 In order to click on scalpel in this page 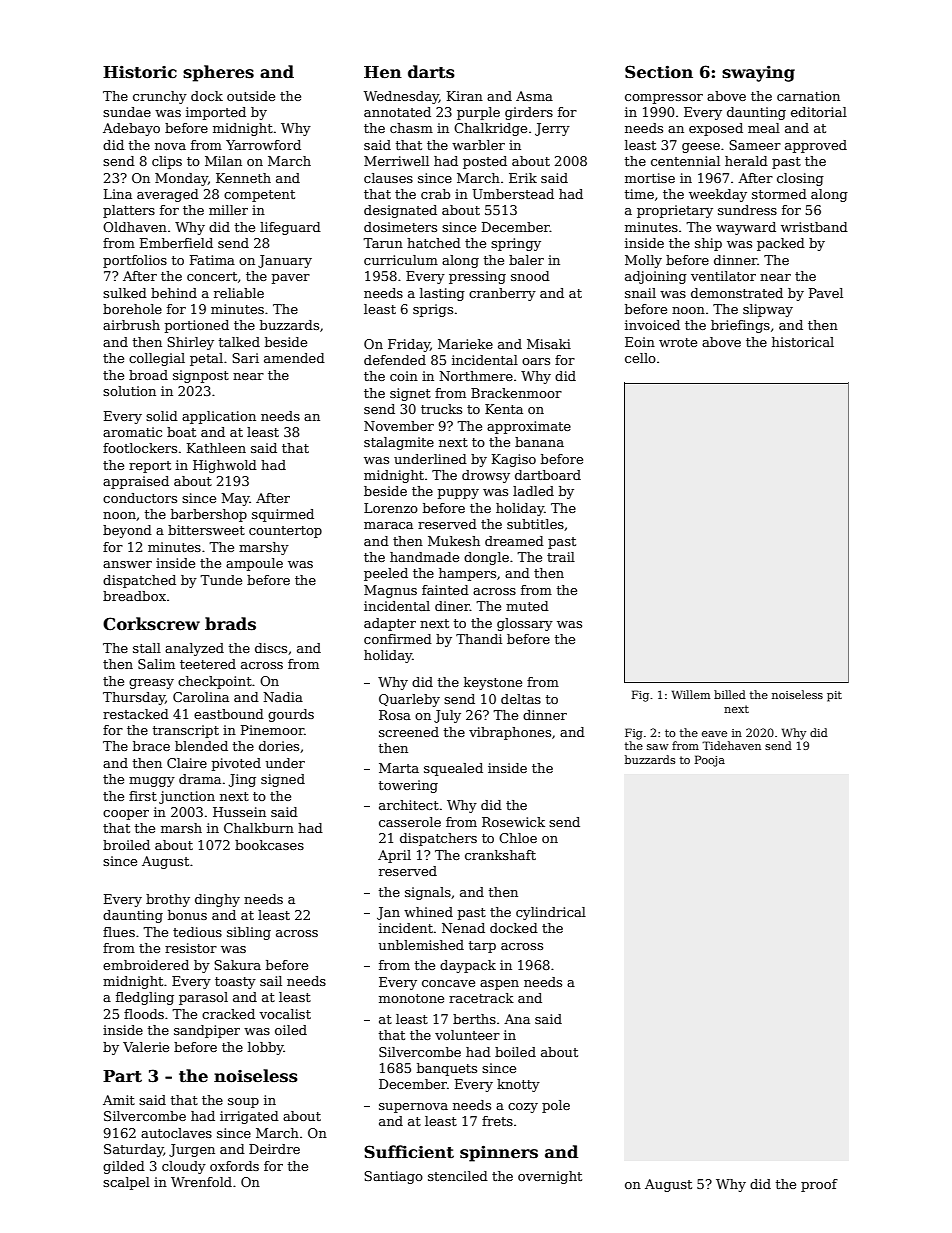, I will do `click(126, 1183)`.
